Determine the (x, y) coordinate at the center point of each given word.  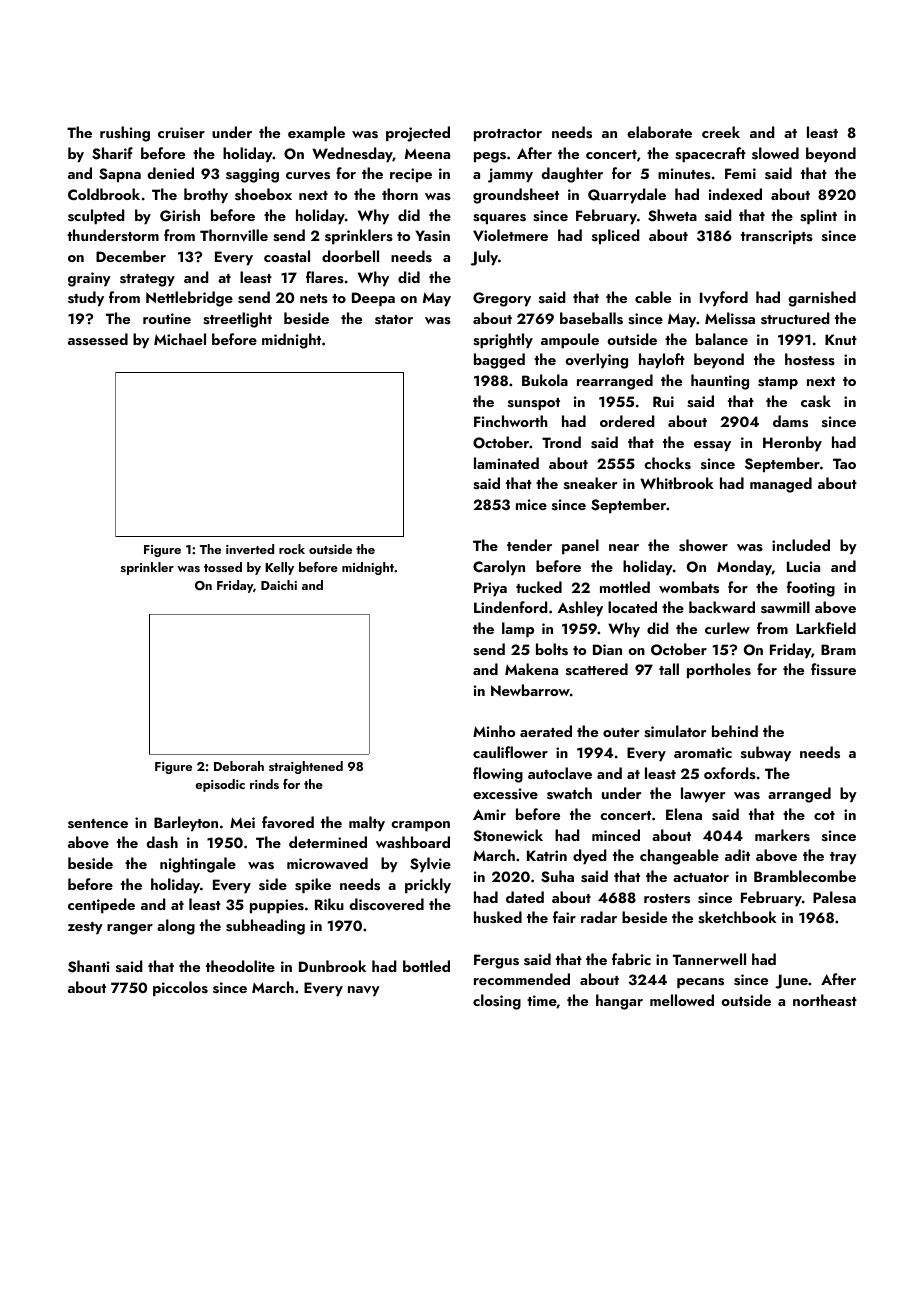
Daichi (279, 585)
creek (721, 132)
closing (497, 1002)
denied (170, 173)
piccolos (180, 989)
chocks (667, 463)
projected (418, 134)
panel (580, 547)
